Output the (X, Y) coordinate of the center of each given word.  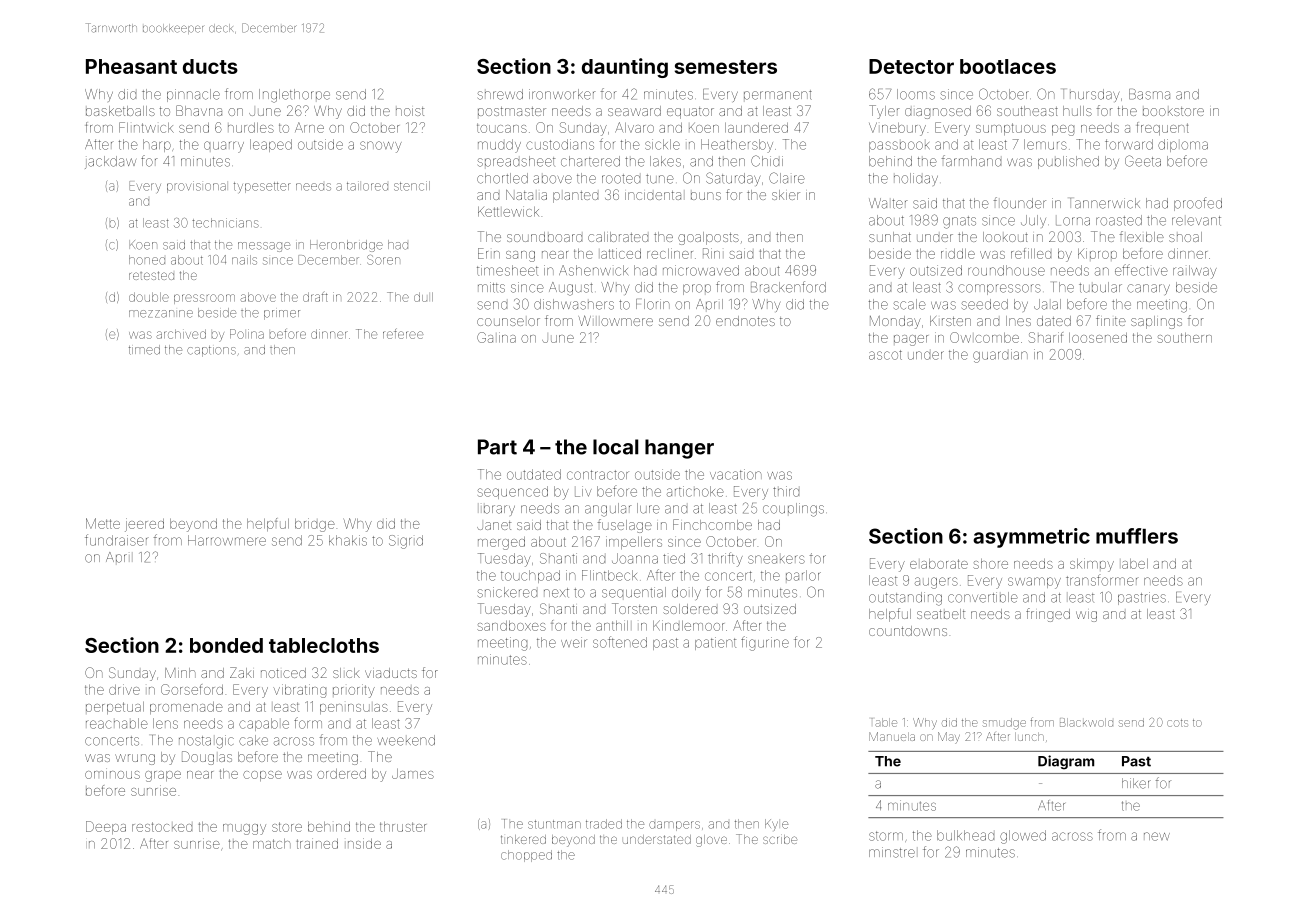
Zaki (242, 672)
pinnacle (193, 95)
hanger (679, 449)
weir (574, 642)
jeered (144, 525)
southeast (1027, 111)
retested (151, 275)
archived (181, 334)
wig (1086, 616)
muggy (244, 829)
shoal (1185, 237)
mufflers (1137, 536)
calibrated (618, 237)
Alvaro (634, 127)
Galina (496, 337)
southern (1184, 338)
